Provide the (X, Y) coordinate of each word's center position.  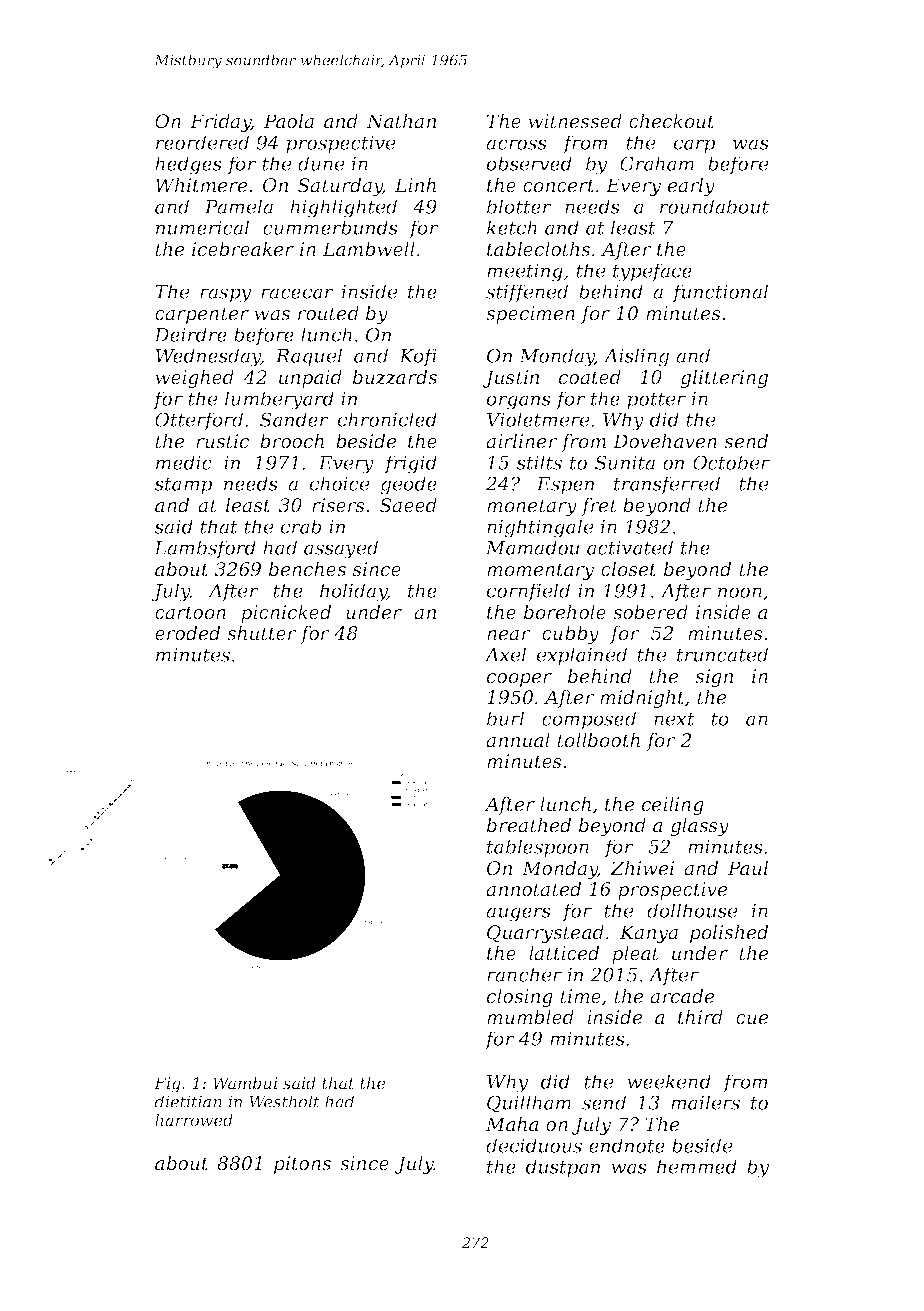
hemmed (697, 1166)
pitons (302, 1165)
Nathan (401, 121)
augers (518, 914)
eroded (187, 633)
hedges (188, 165)
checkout (672, 121)
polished (729, 934)
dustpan (563, 1168)
